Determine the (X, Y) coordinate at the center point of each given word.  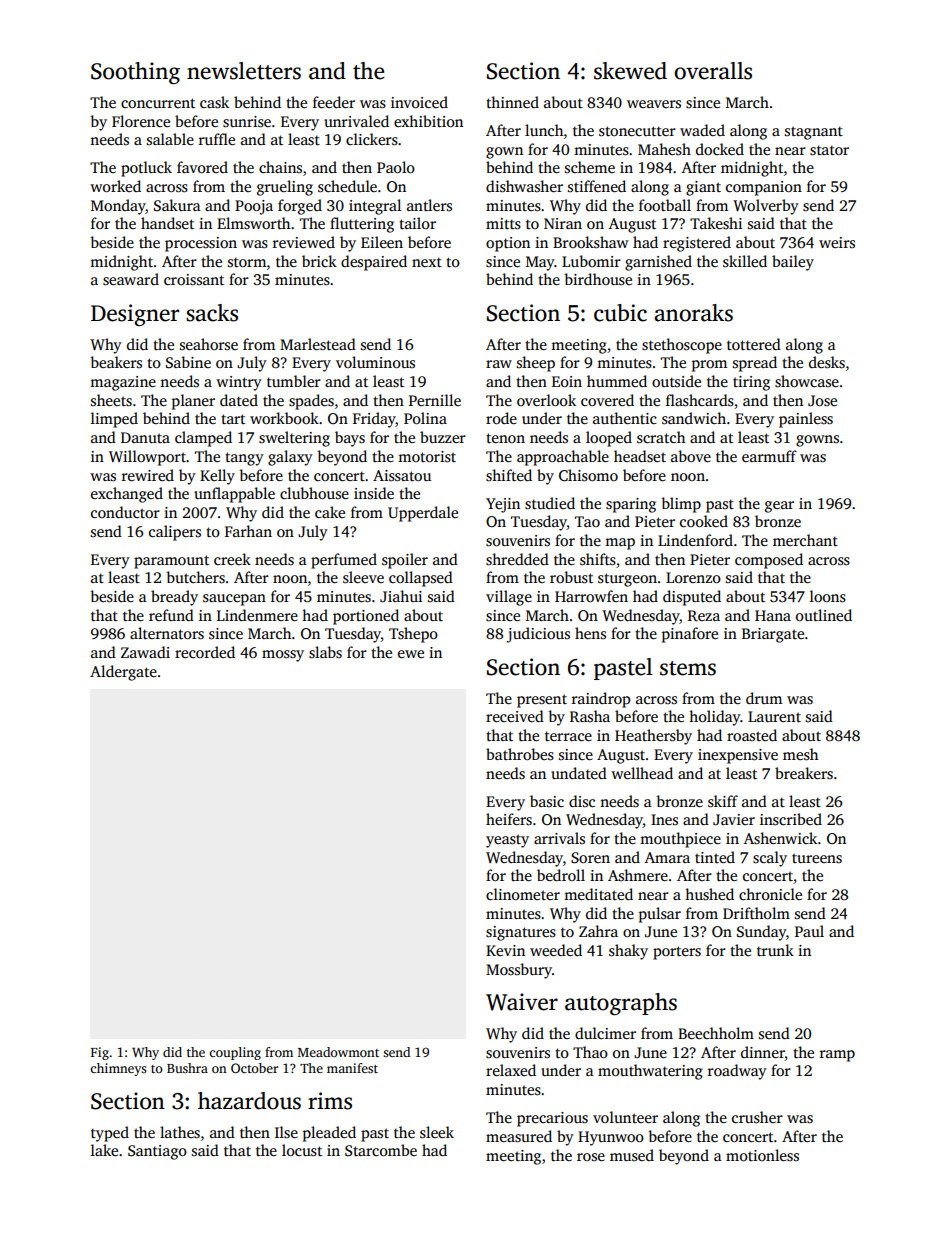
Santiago (157, 1152)
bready (174, 598)
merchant (805, 540)
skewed (630, 71)
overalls (713, 71)
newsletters (244, 71)
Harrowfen (591, 596)
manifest (352, 1068)
